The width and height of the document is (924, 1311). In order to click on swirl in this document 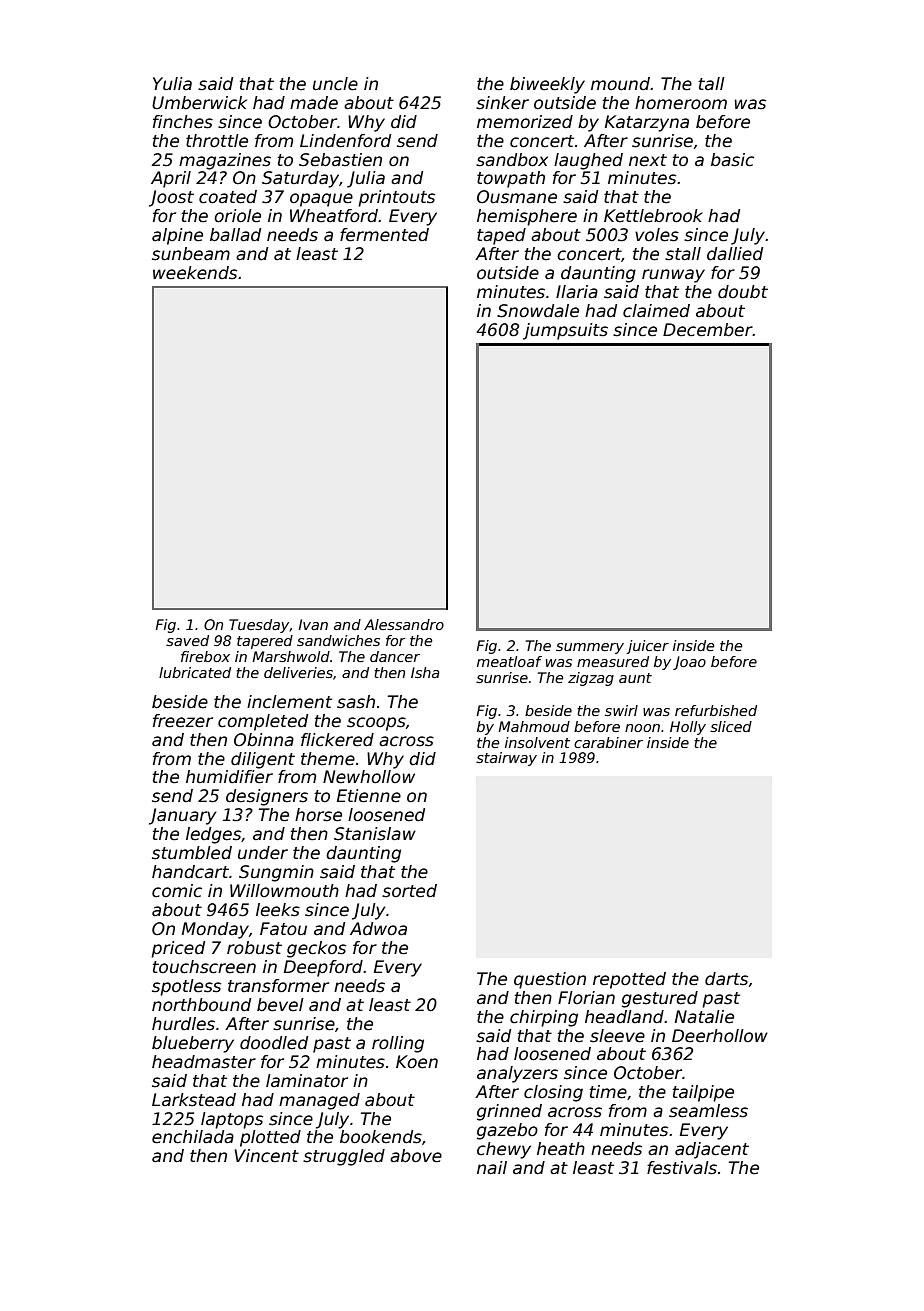, I will do `click(621, 710)`.
